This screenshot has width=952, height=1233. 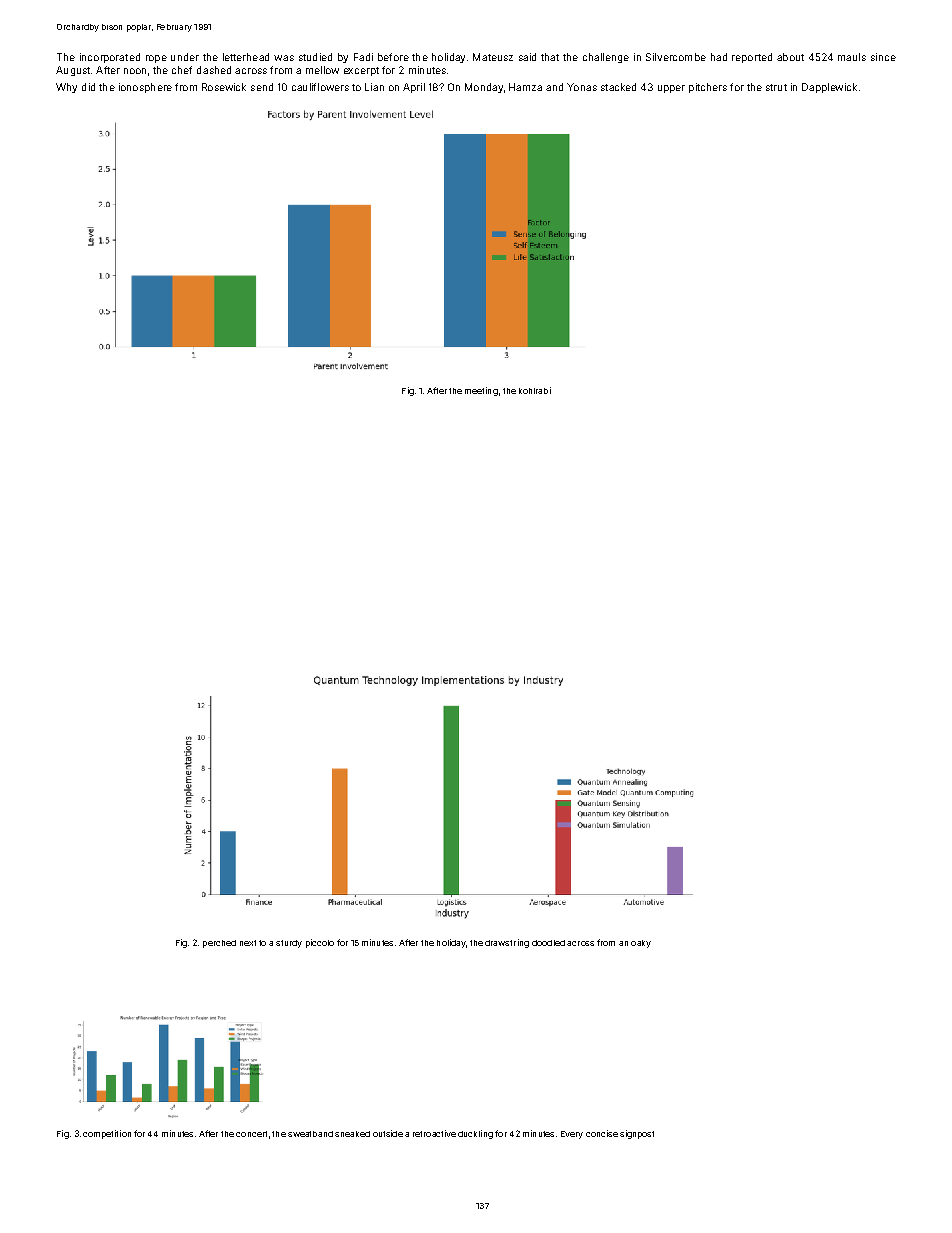 What do you see at coordinates (219, 944) in the screenshot?
I see `perched` at bounding box center [219, 944].
